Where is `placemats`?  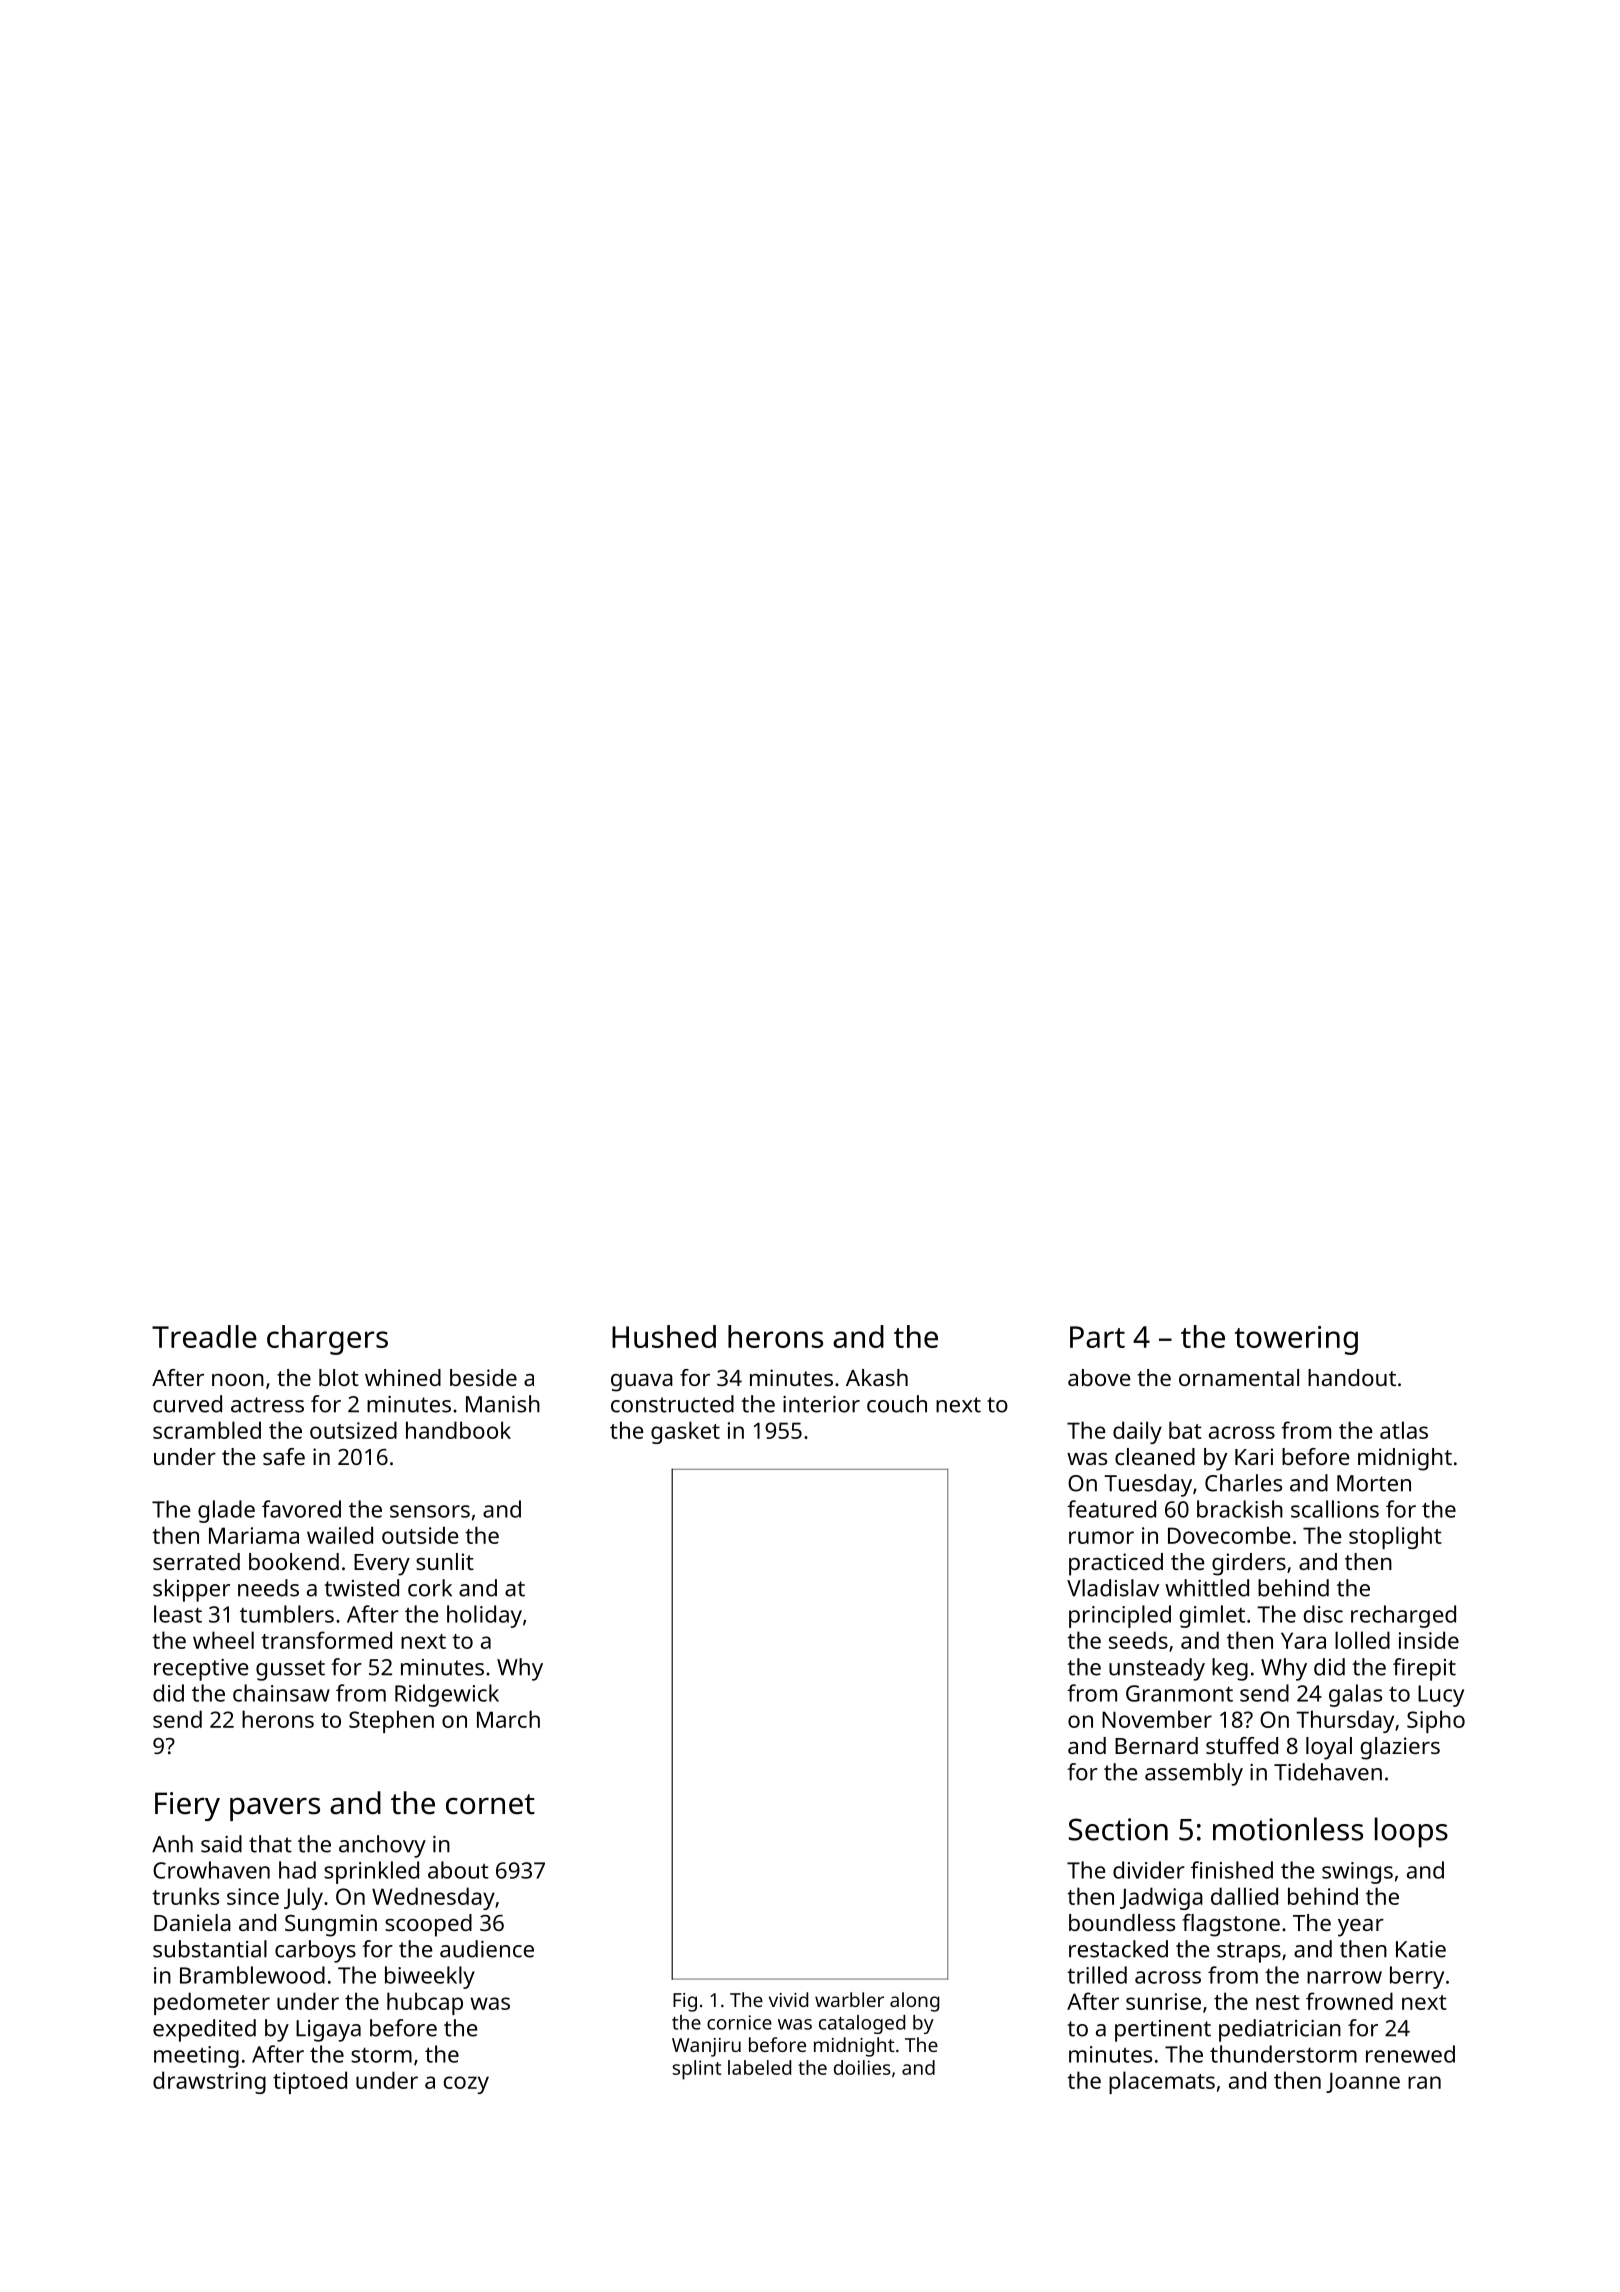 placemats is located at coordinates (1162, 2082).
